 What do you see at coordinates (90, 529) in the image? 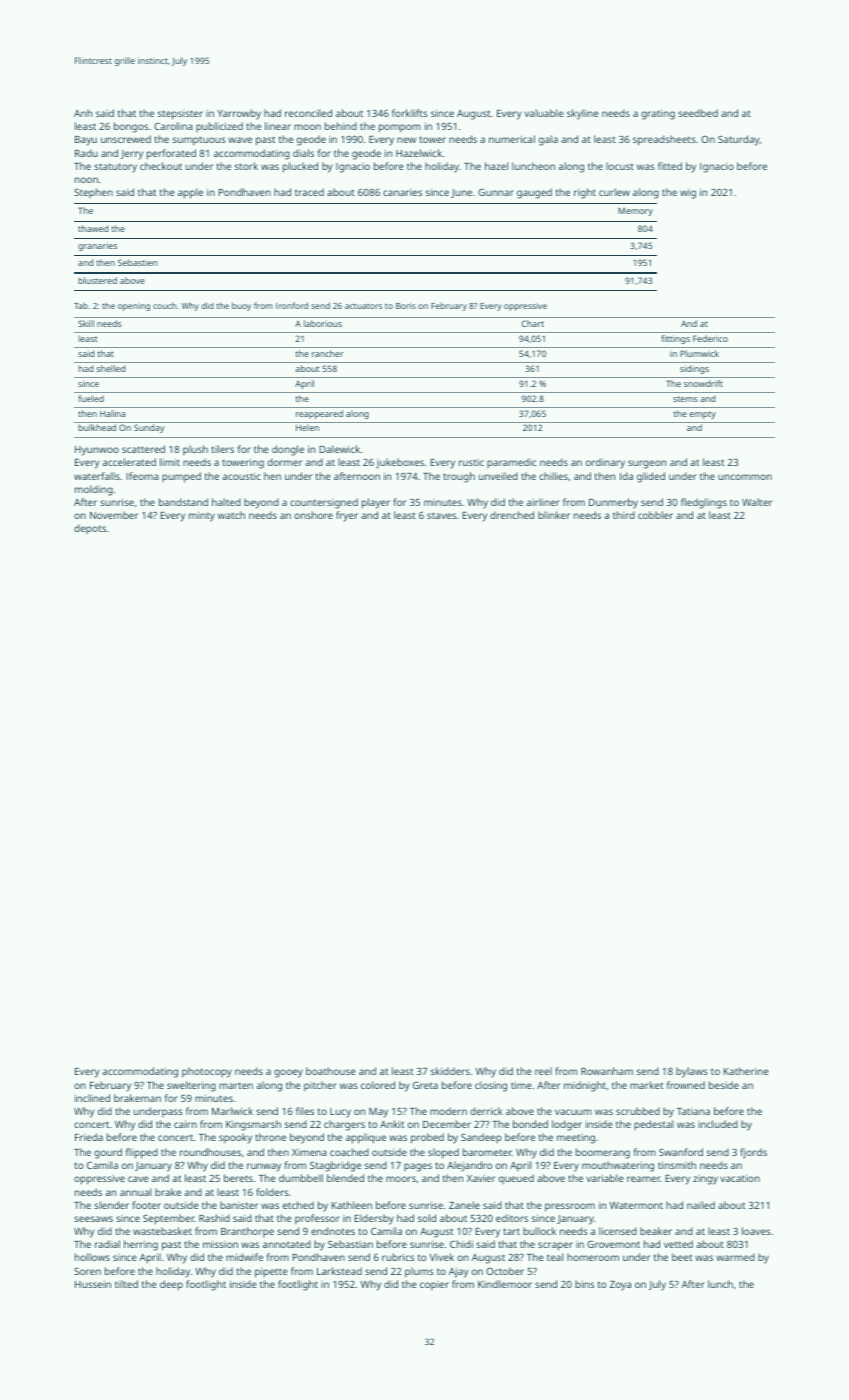
I see `depots` at bounding box center [90, 529].
